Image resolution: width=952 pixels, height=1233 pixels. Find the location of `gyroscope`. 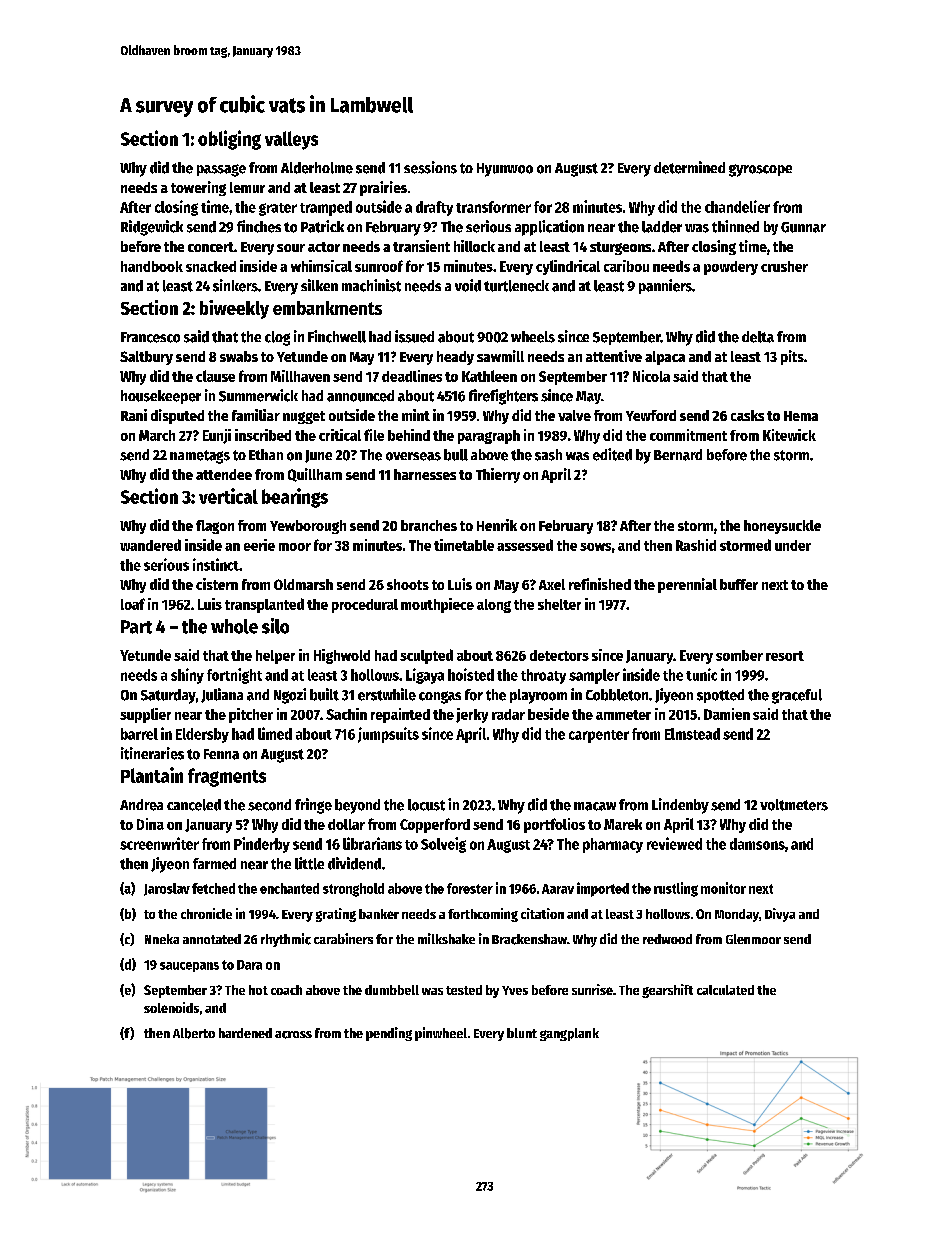

gyroscope is located at coordinates (760, 170).
